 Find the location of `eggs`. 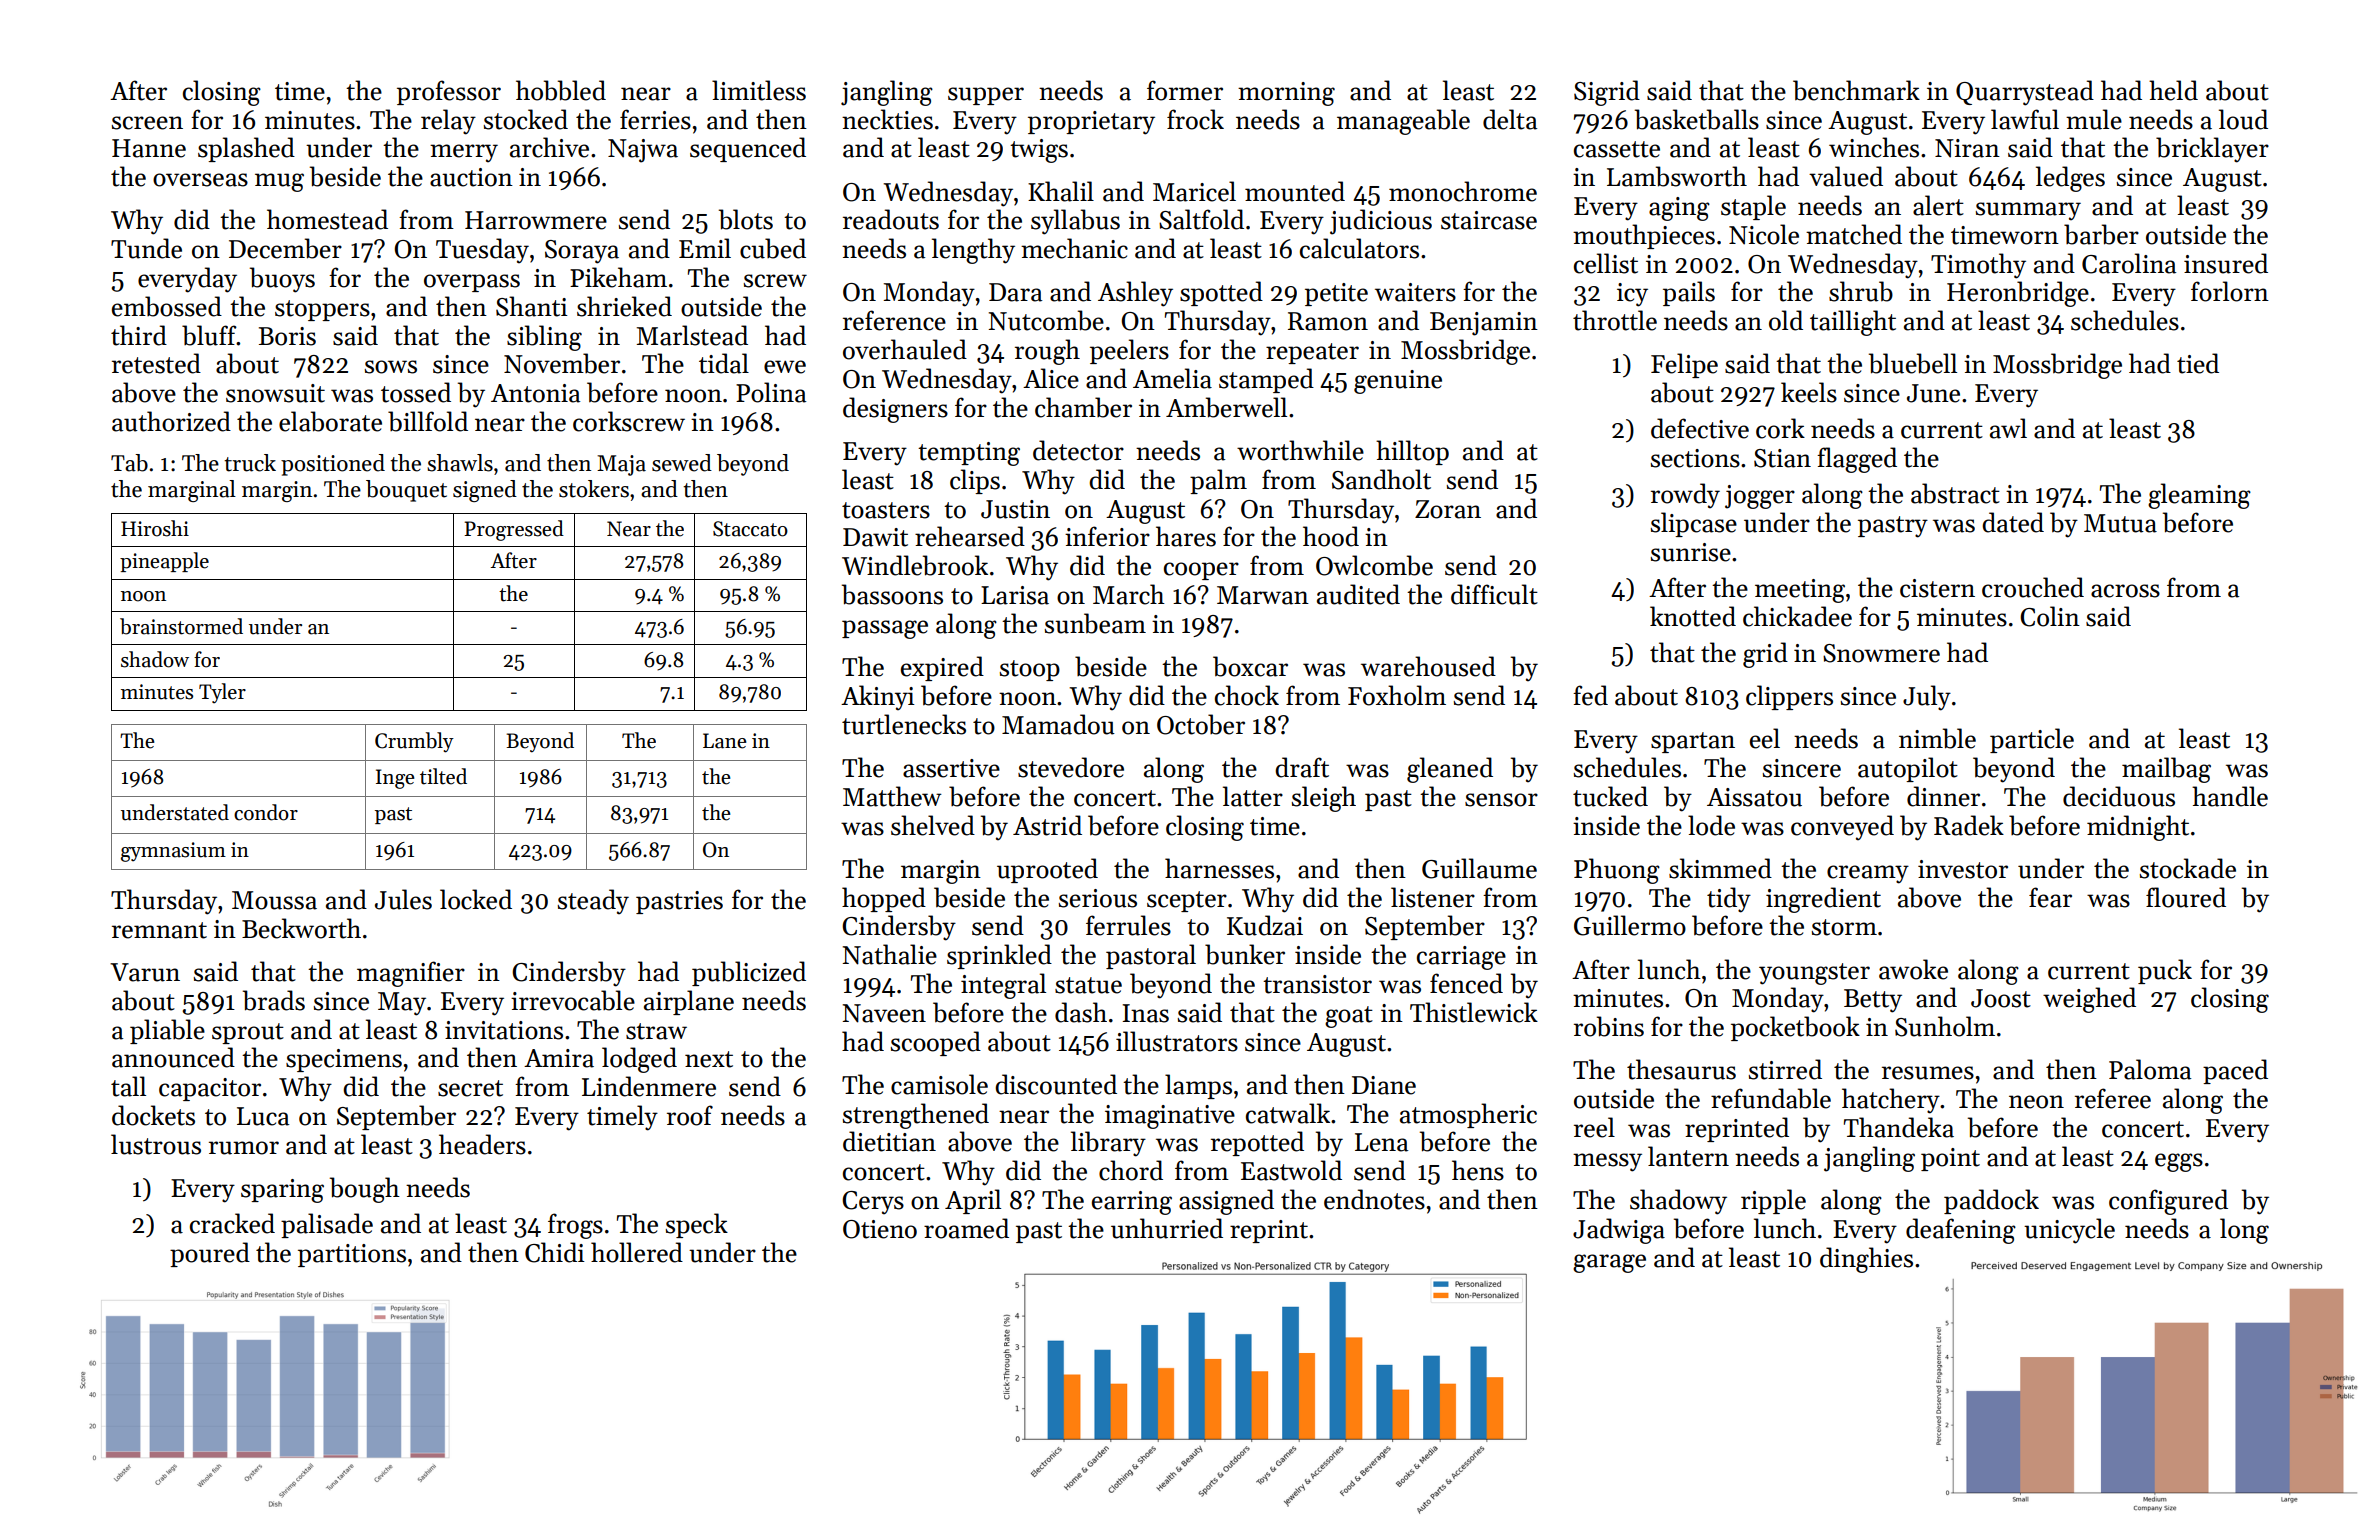

eggs is located at coordinates (2179, 1162).
